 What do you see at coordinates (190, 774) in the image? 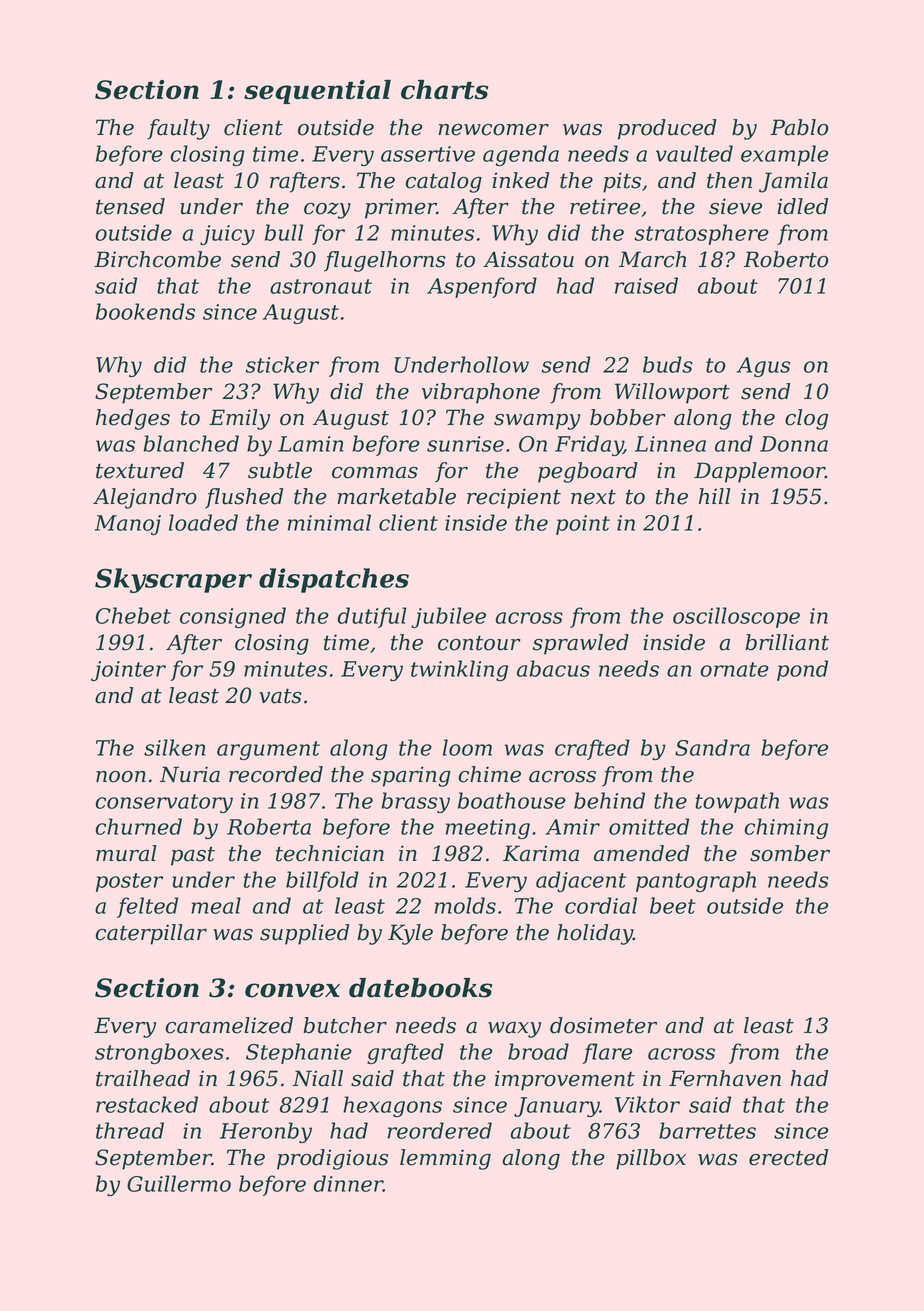
I see `Nuria` at bounding box center [190, 774].
